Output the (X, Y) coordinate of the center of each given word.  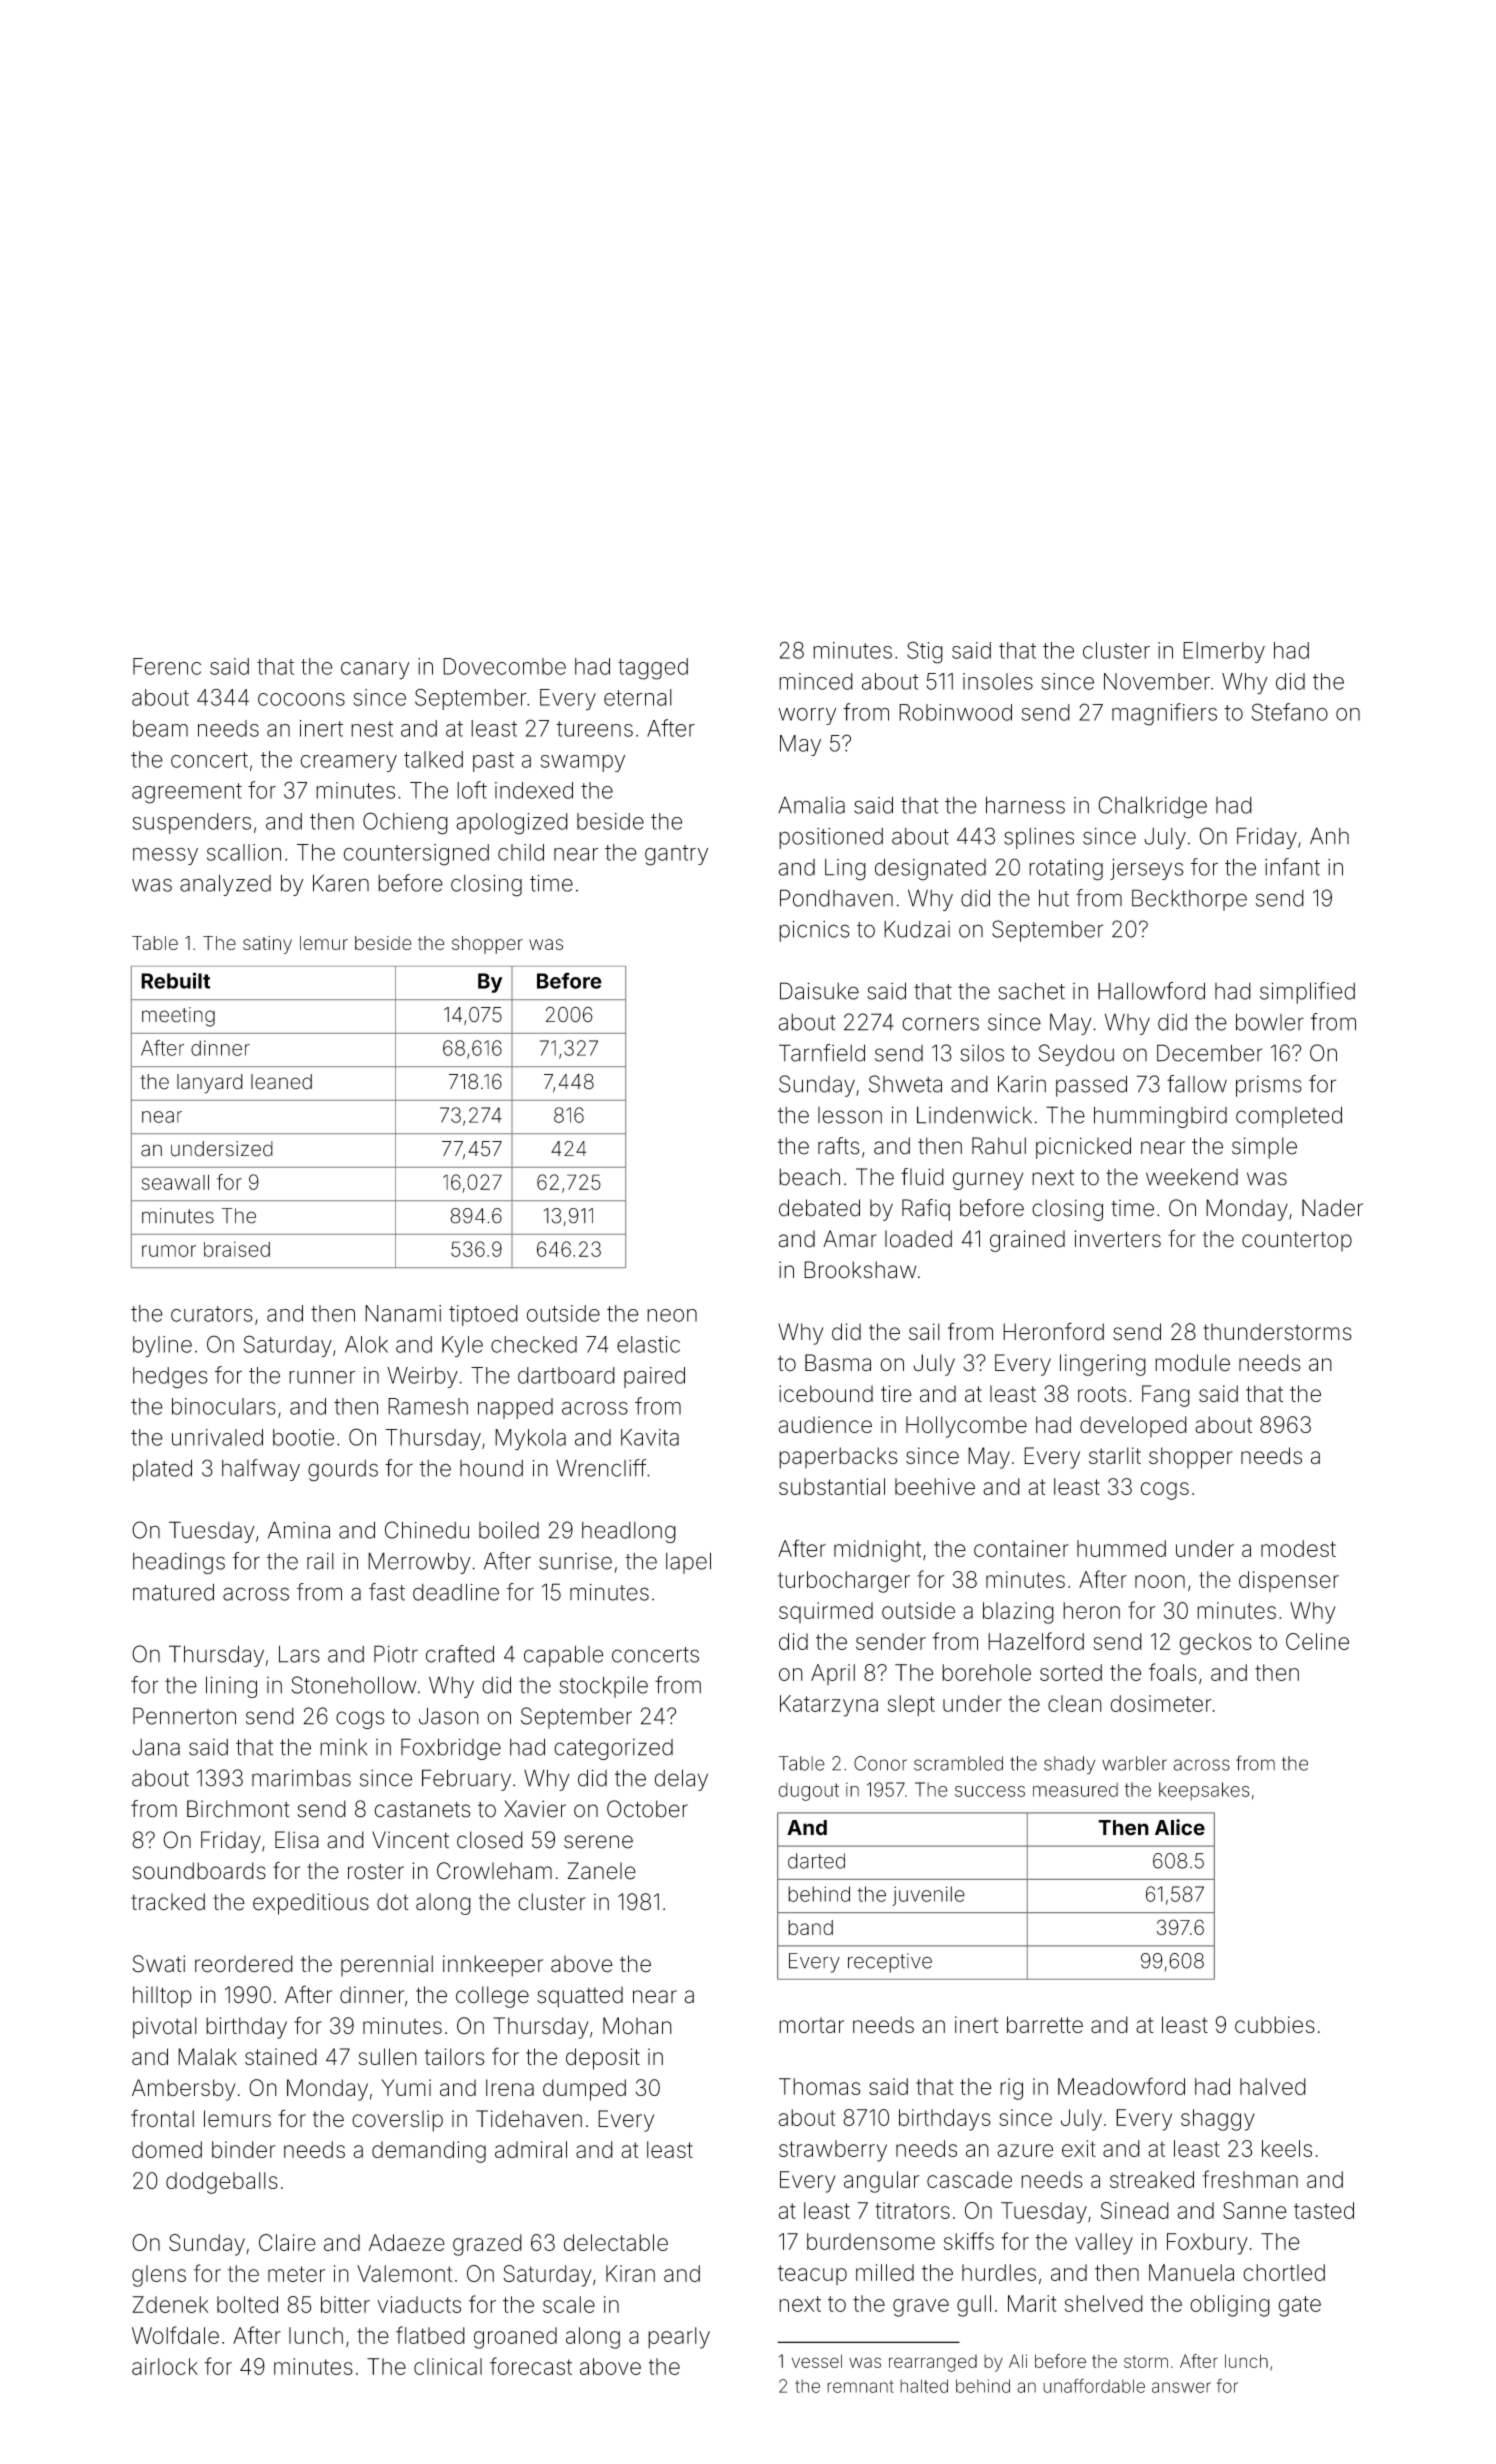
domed (167, 2149)
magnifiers (1164, 714)
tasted (1324, 2210)
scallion (244, 852)
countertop (1297, 1242)
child (521, 852)
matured (173, 1592)
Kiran (630, 2273)
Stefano (1290, 712)
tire (896, 1393)
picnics (814, 931)
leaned (281, 1082)
